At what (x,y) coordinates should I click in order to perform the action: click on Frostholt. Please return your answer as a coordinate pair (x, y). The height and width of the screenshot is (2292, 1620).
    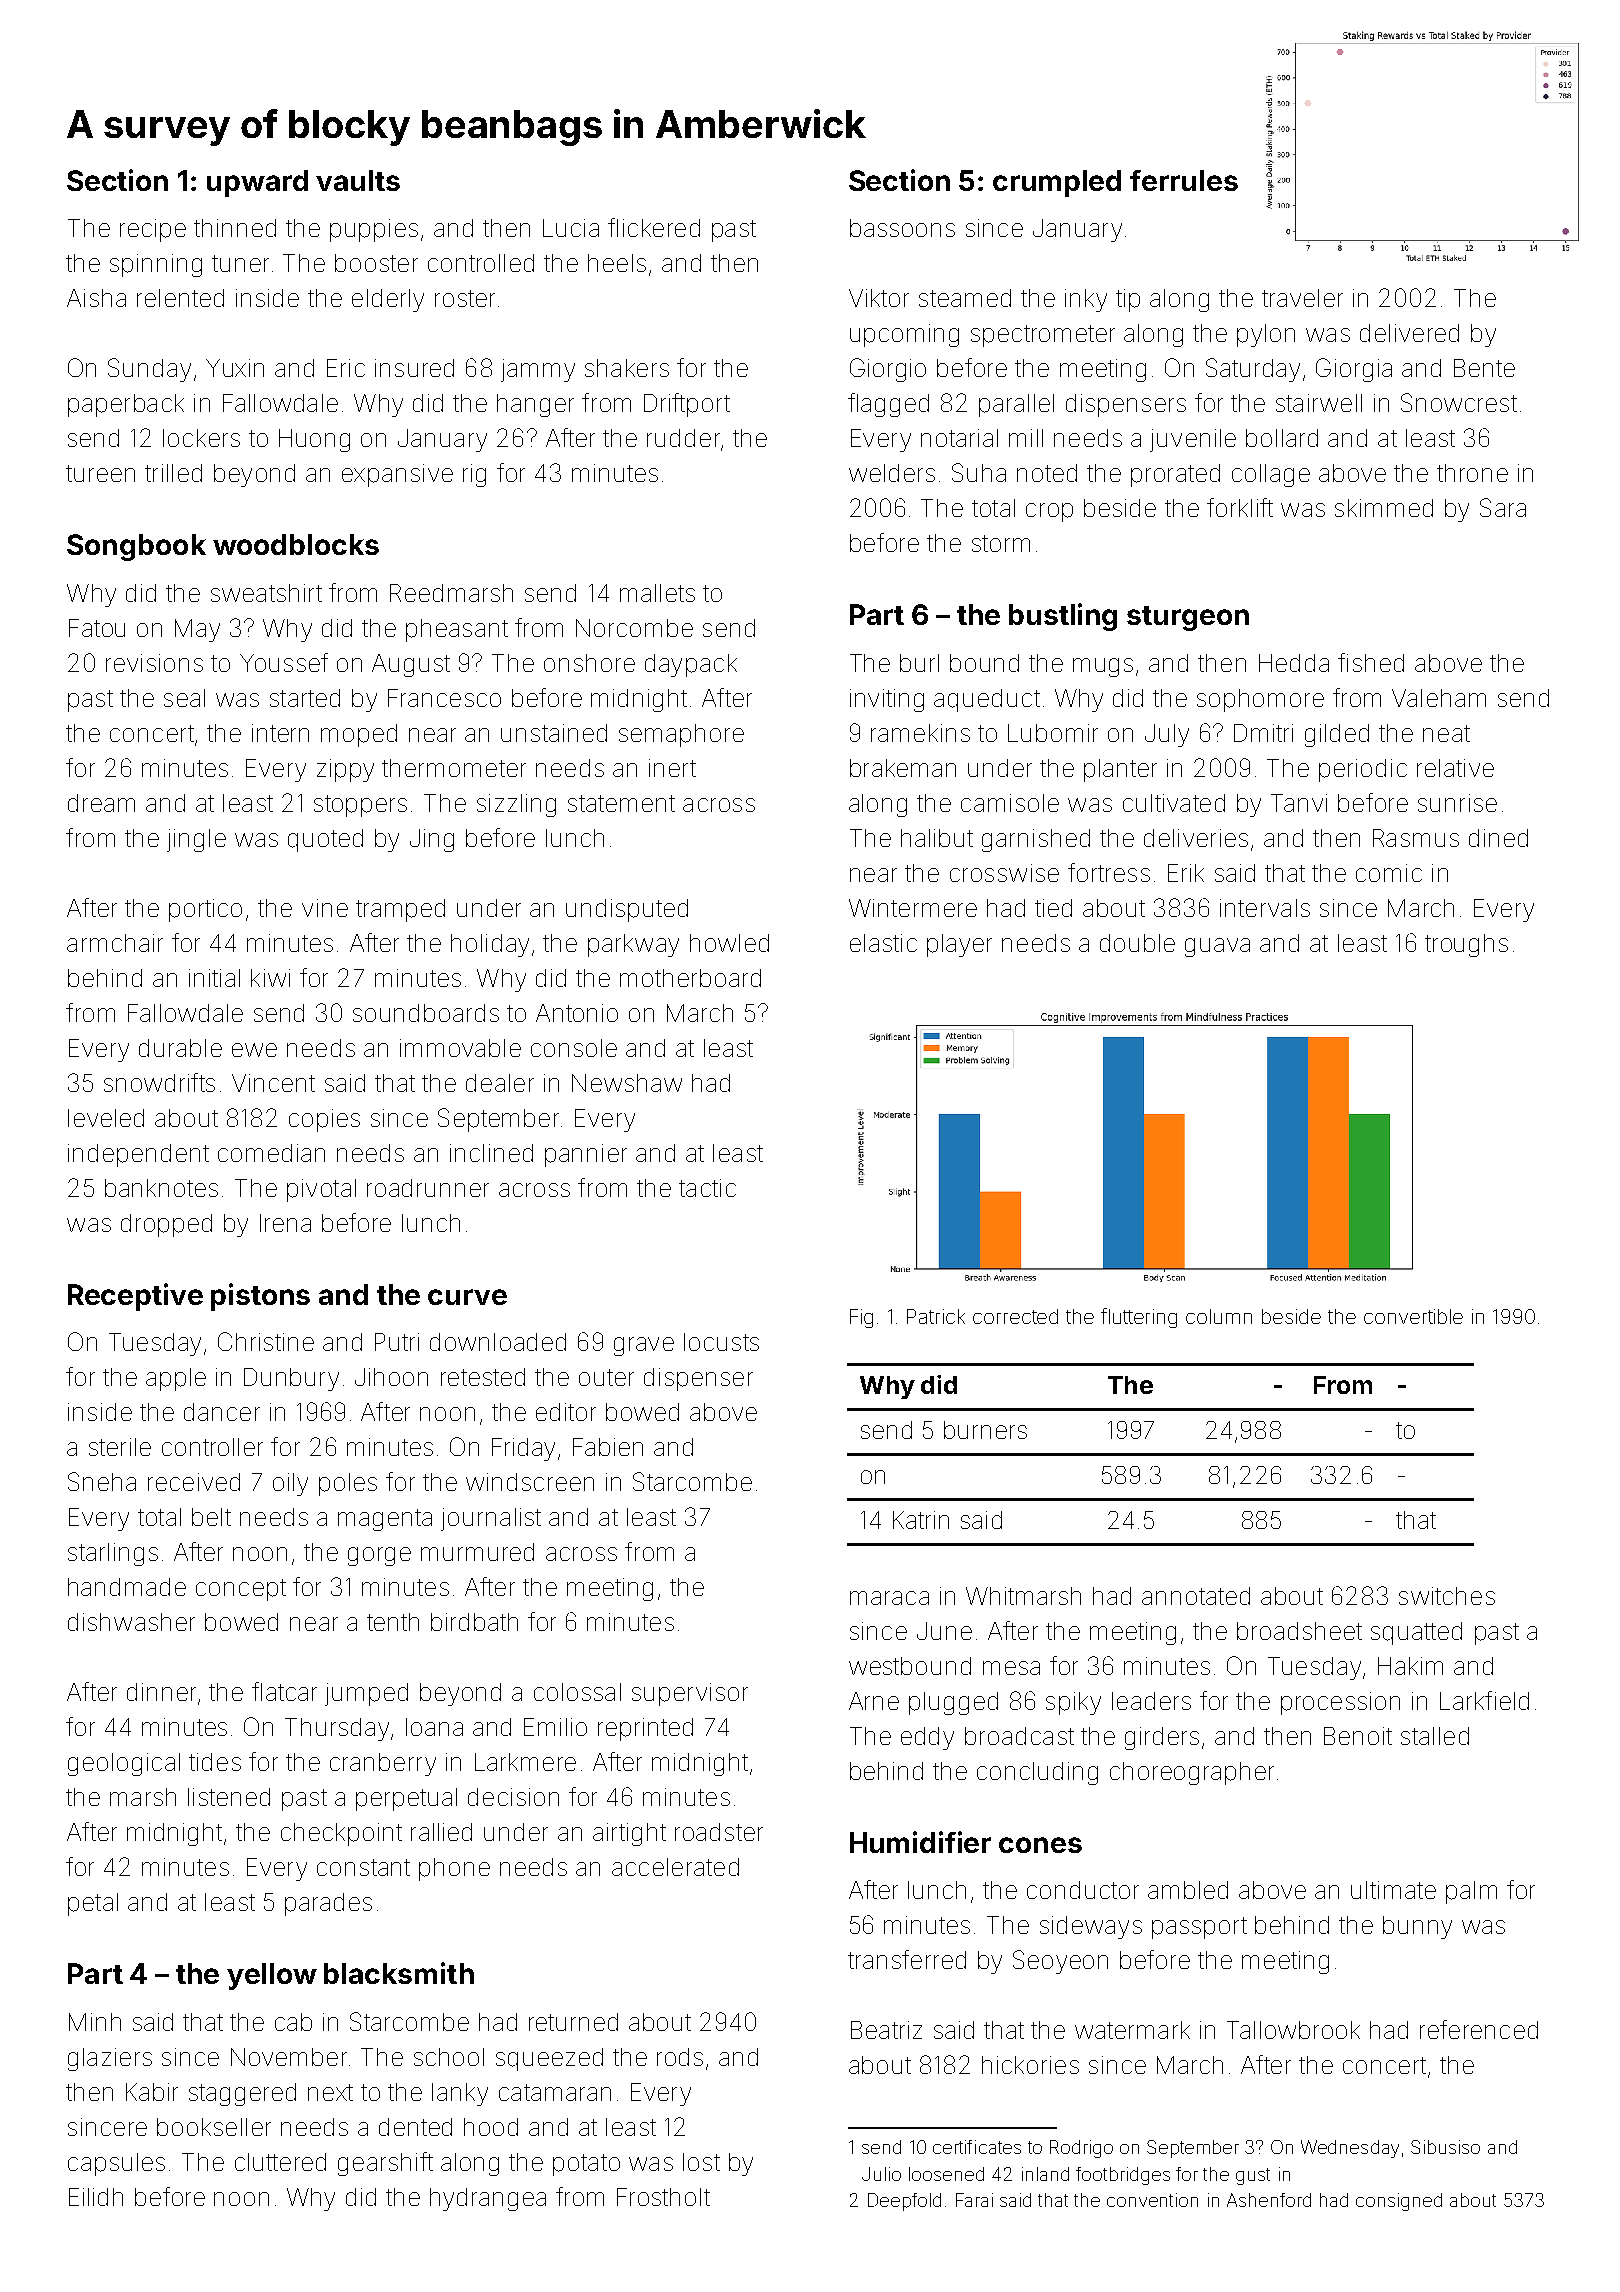
    Looking at the image, I should click on (663, 2197).
